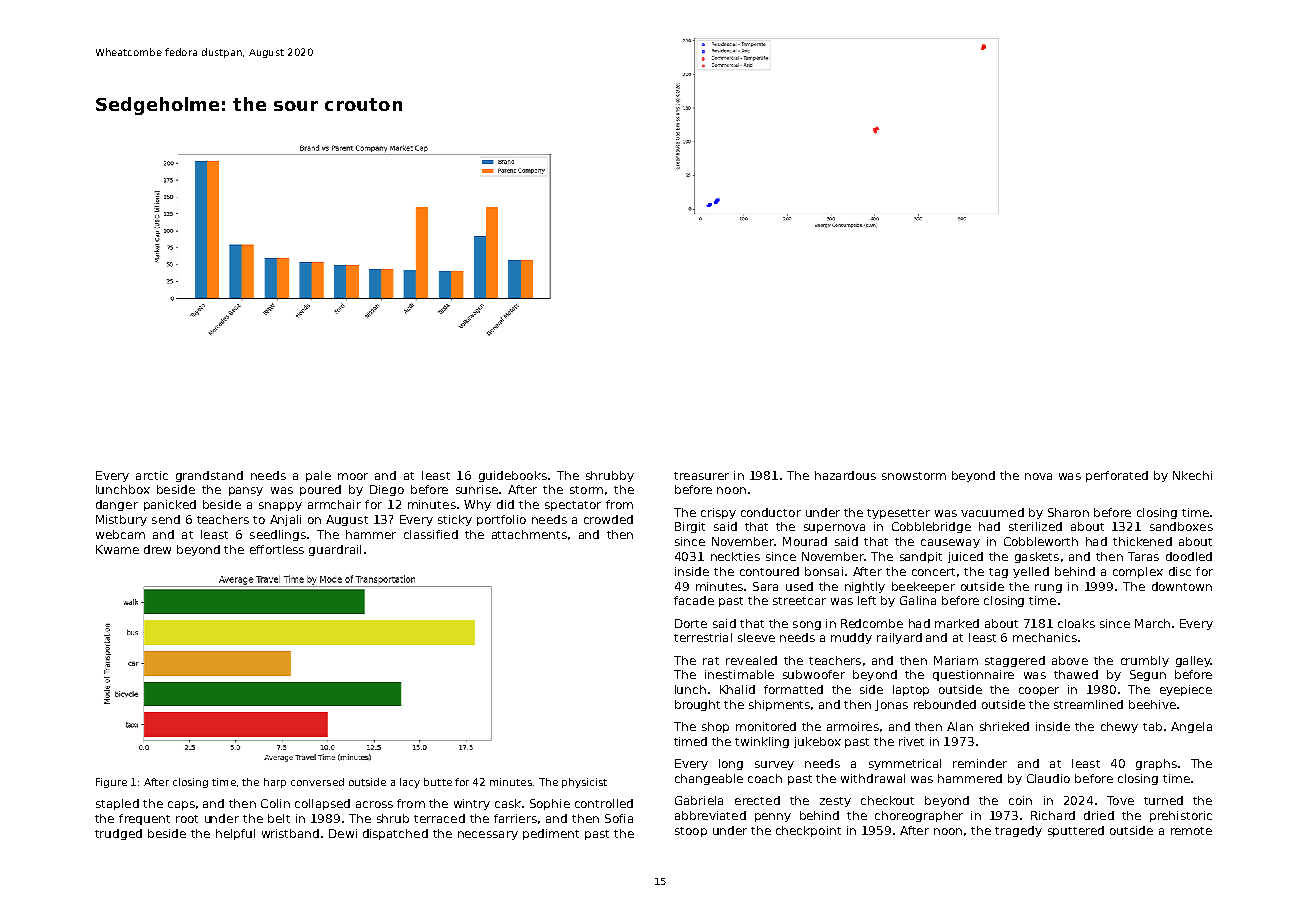 Image resolution: width=1308 pixels, height=924 pixels. What do you see at coordinates (691, 832) in the screenshot?
I see `stoop` at bounding box center [691, 832].
